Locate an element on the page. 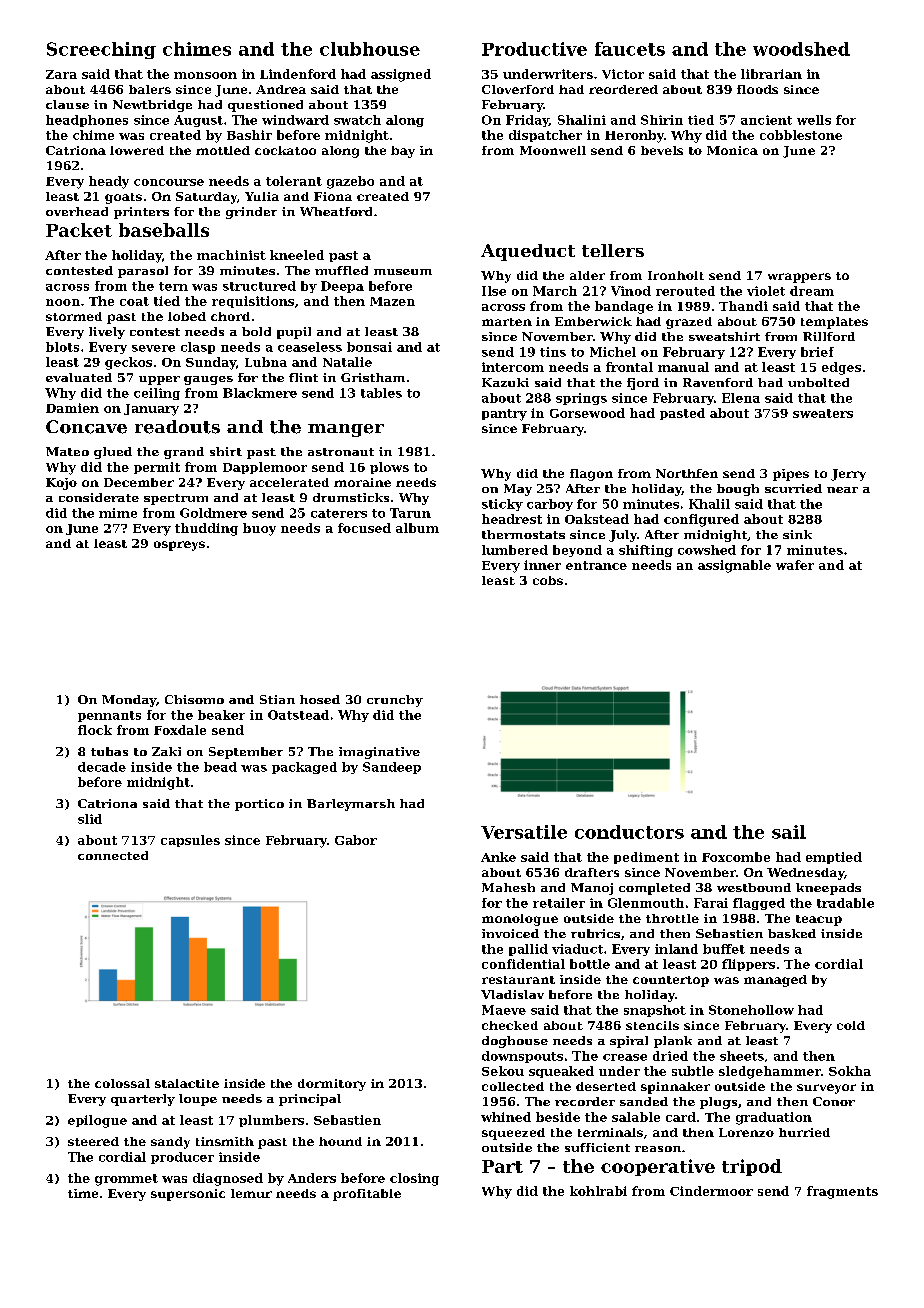 The width and height of the page is (924, 1308). Stian is located at coordinates (277, 699).
